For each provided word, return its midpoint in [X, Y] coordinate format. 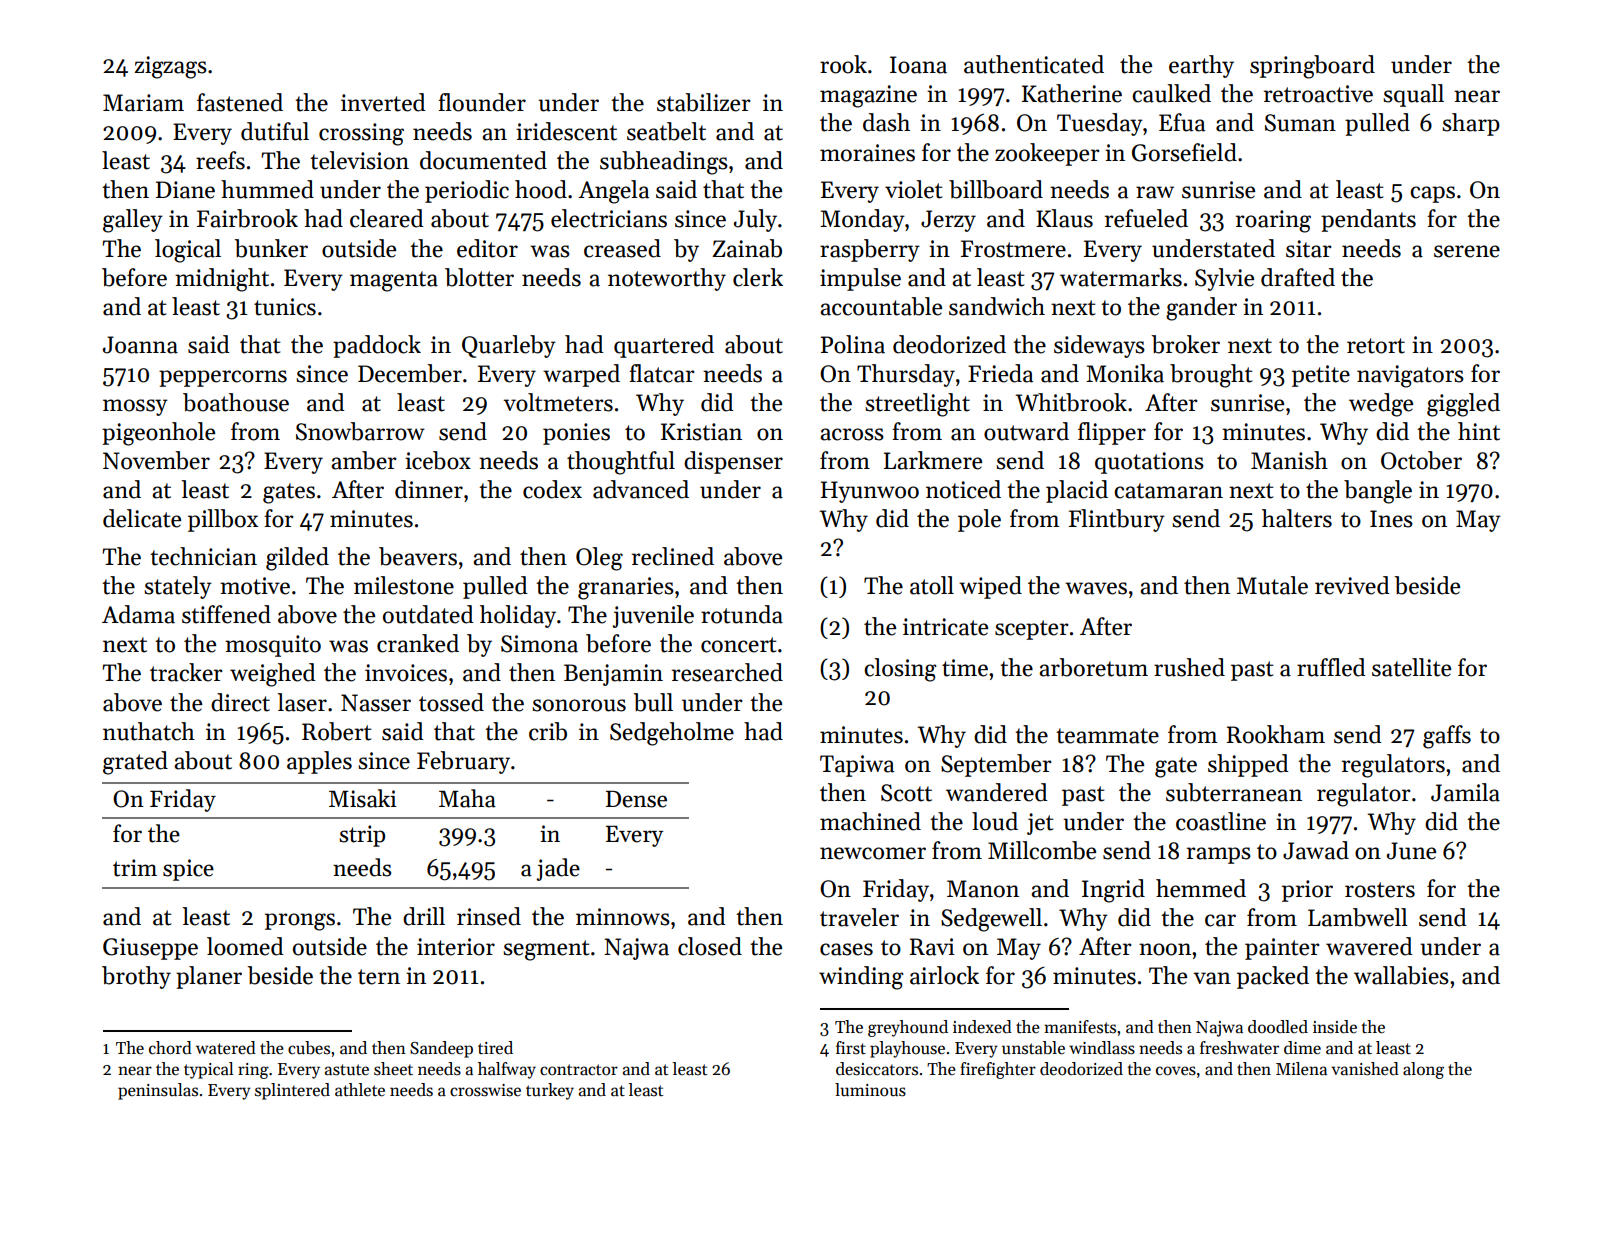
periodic [467, 191]
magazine [868, 96]
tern [379, 977]
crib [548, 731]
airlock [944, 975]
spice [188, 870]
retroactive [1318, 94]
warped [581, 375]
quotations [1149, 463]
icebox [438, 460]
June [1411, 851]
